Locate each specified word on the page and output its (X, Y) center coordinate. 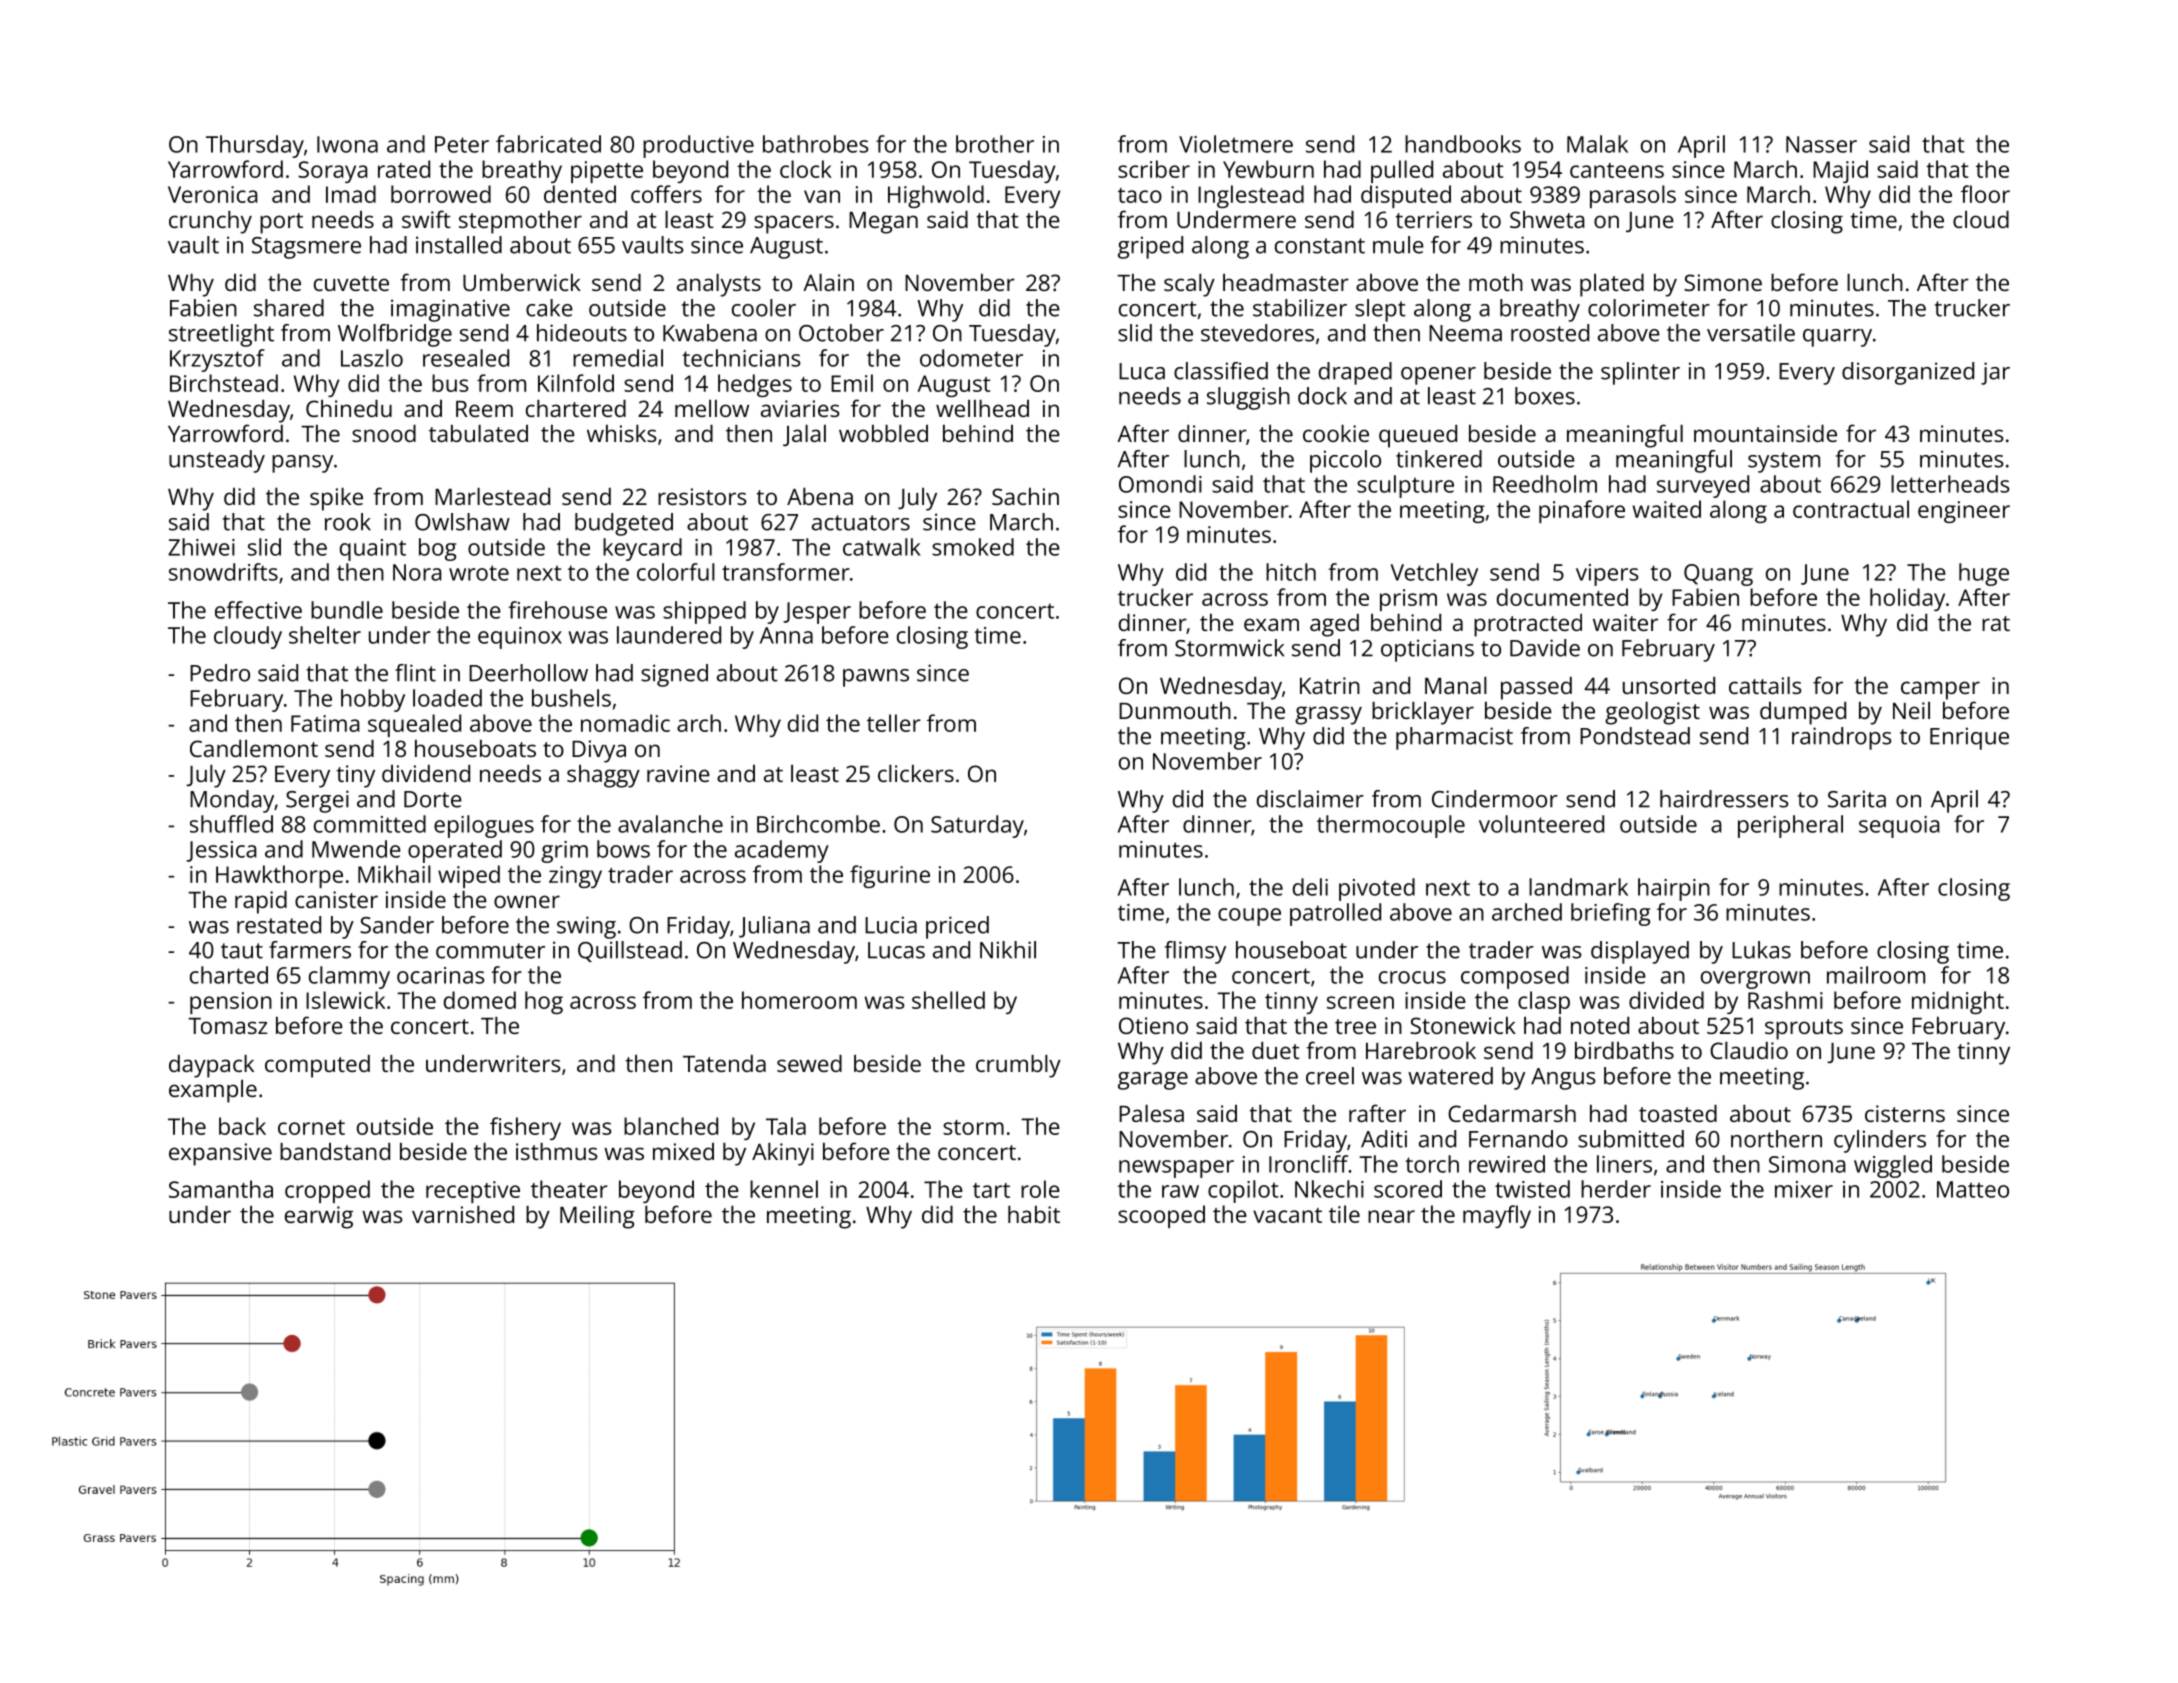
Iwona (347, 144)
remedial (618, 358)
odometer (971, 358)
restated (279, 925)
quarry (1837, 338)
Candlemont (254, 748)
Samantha (221, 1189)
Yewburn (1268, 169)
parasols (1633, 196)
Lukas (1761, 950)
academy (782, 851)
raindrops (1841, 738)
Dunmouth (1175, 710)
